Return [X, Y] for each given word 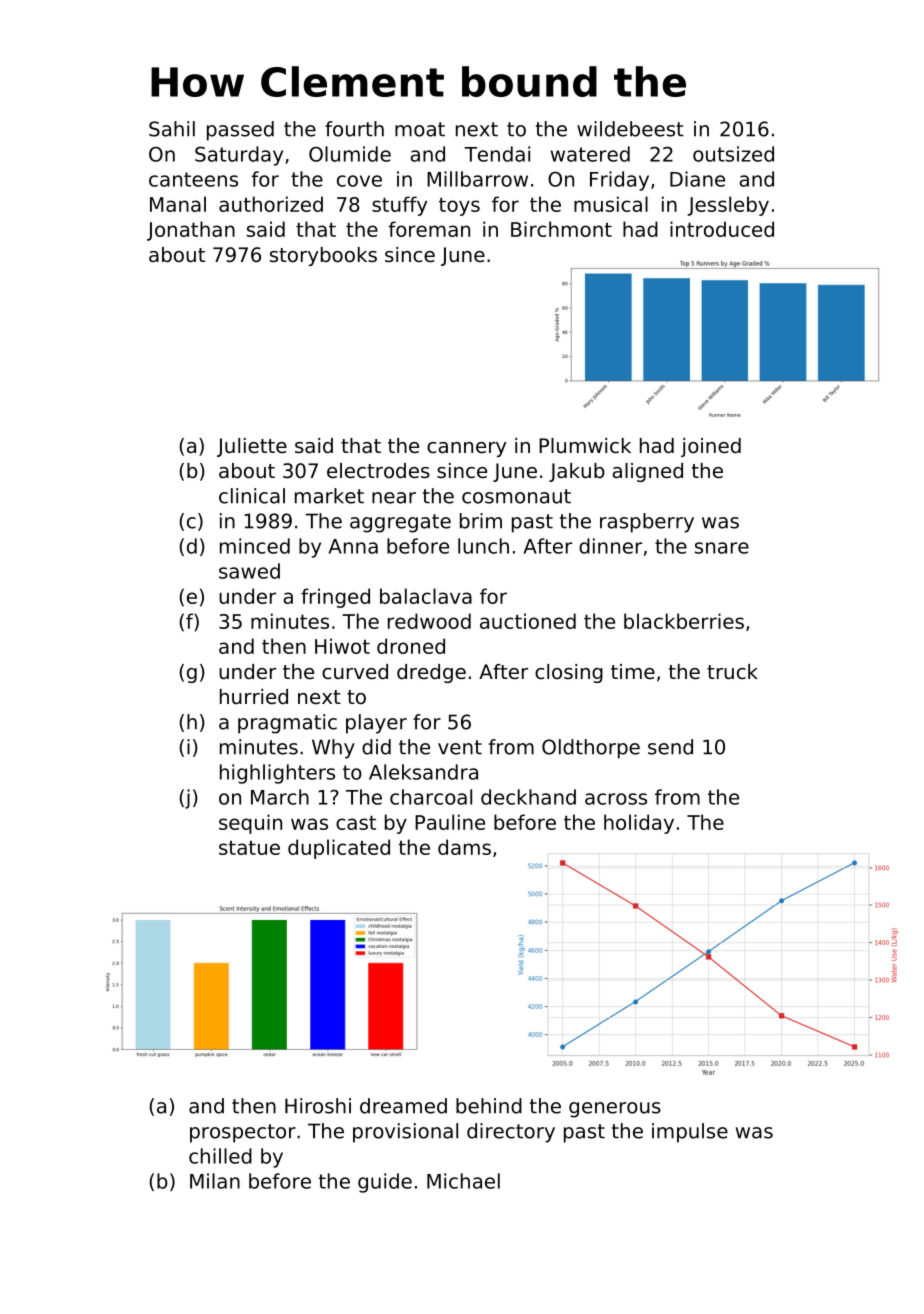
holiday [639, 824]
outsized [733, 154]
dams [464, 847]
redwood [429, 621]
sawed [249, 571]
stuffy [399, 206]
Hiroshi [318, 1106]
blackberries [684, 621]
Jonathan [191, 231]
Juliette [252, 447]
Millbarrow [477, 179]
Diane [697, 179]
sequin [250, 824]
